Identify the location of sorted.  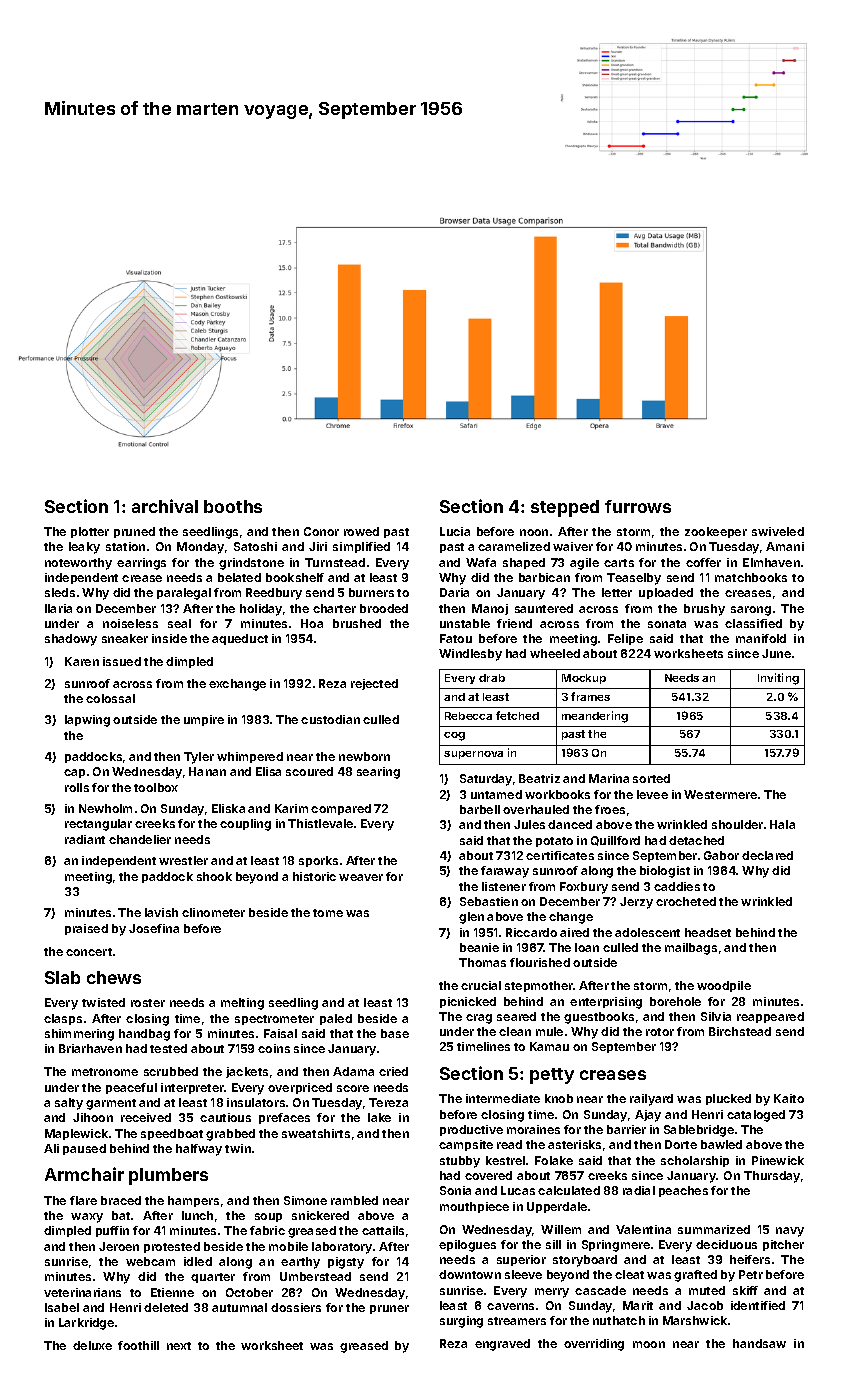
(651, 778).
